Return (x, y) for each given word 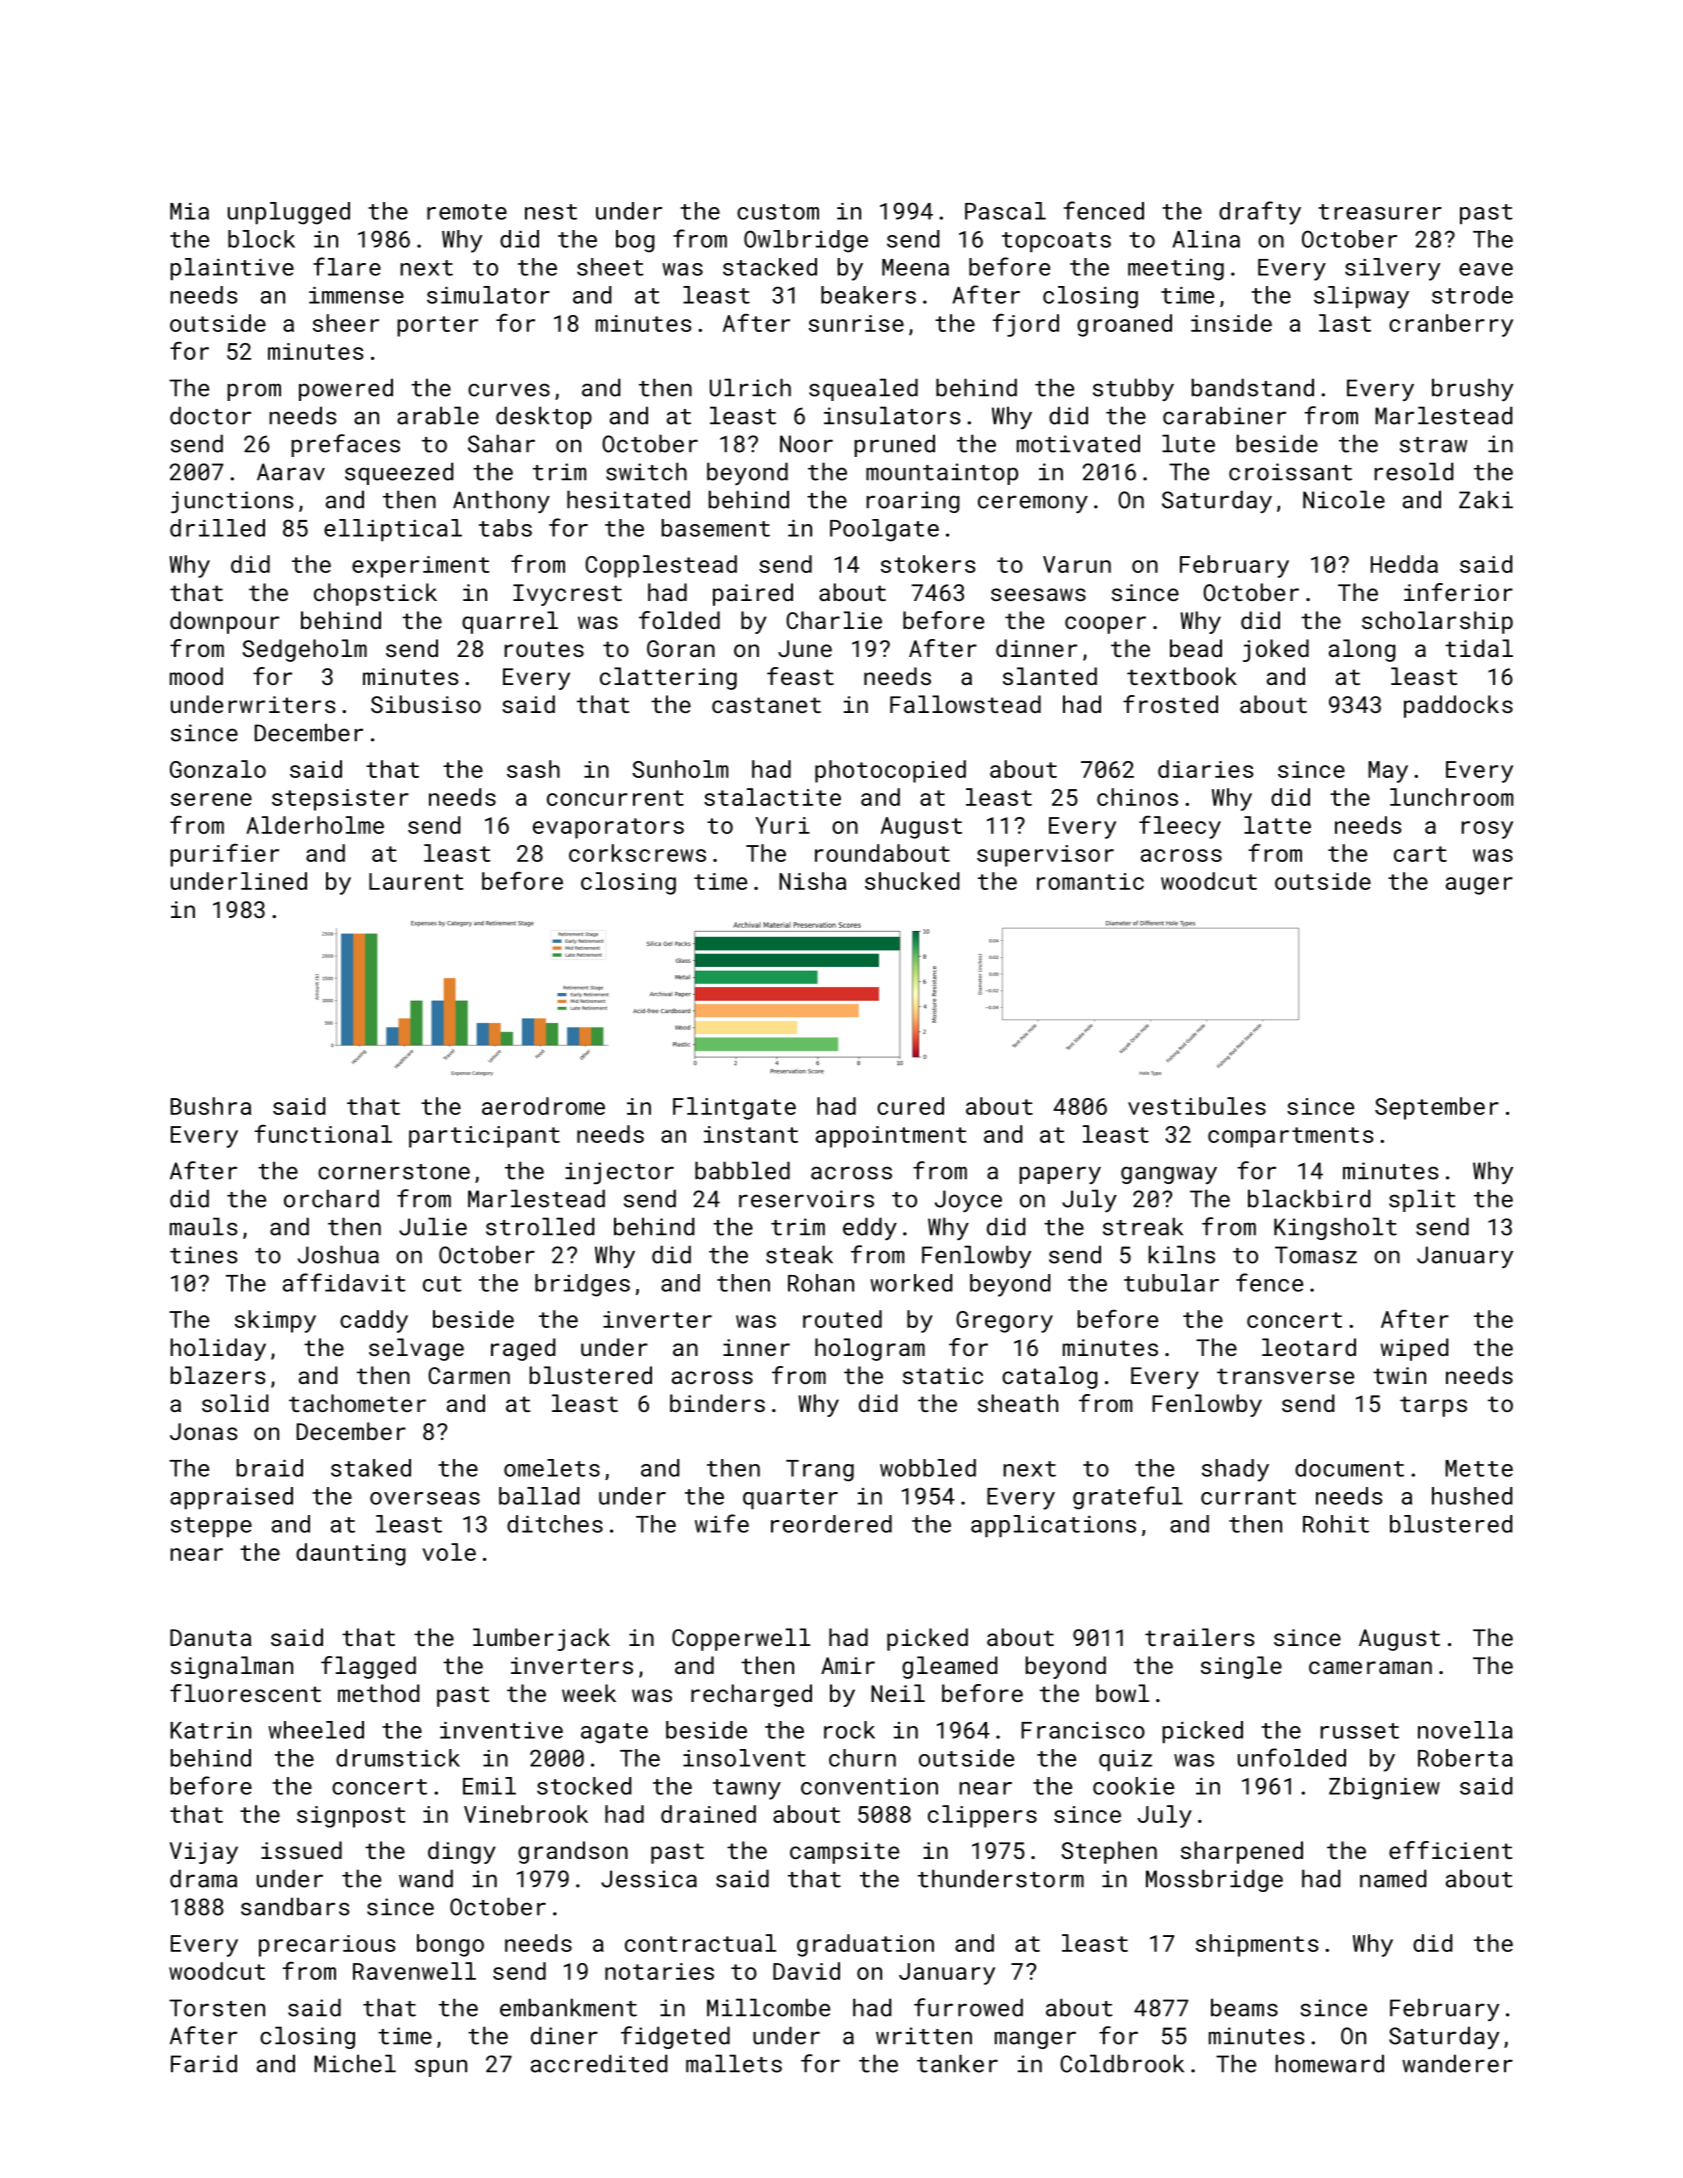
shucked (912, 881)
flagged (368, 1667)
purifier (224, 855)
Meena (915, 267)
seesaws (1038, 594)
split (1422, 1200)
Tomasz (1316, 1255)
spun (441, 2068)
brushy (1472, 389)
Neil (898, 1693)
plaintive (232, 269)
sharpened (1242, 1852)
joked (1276, 650)
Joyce (968, 1201)
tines (204, 1255)
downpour (224, 622)
